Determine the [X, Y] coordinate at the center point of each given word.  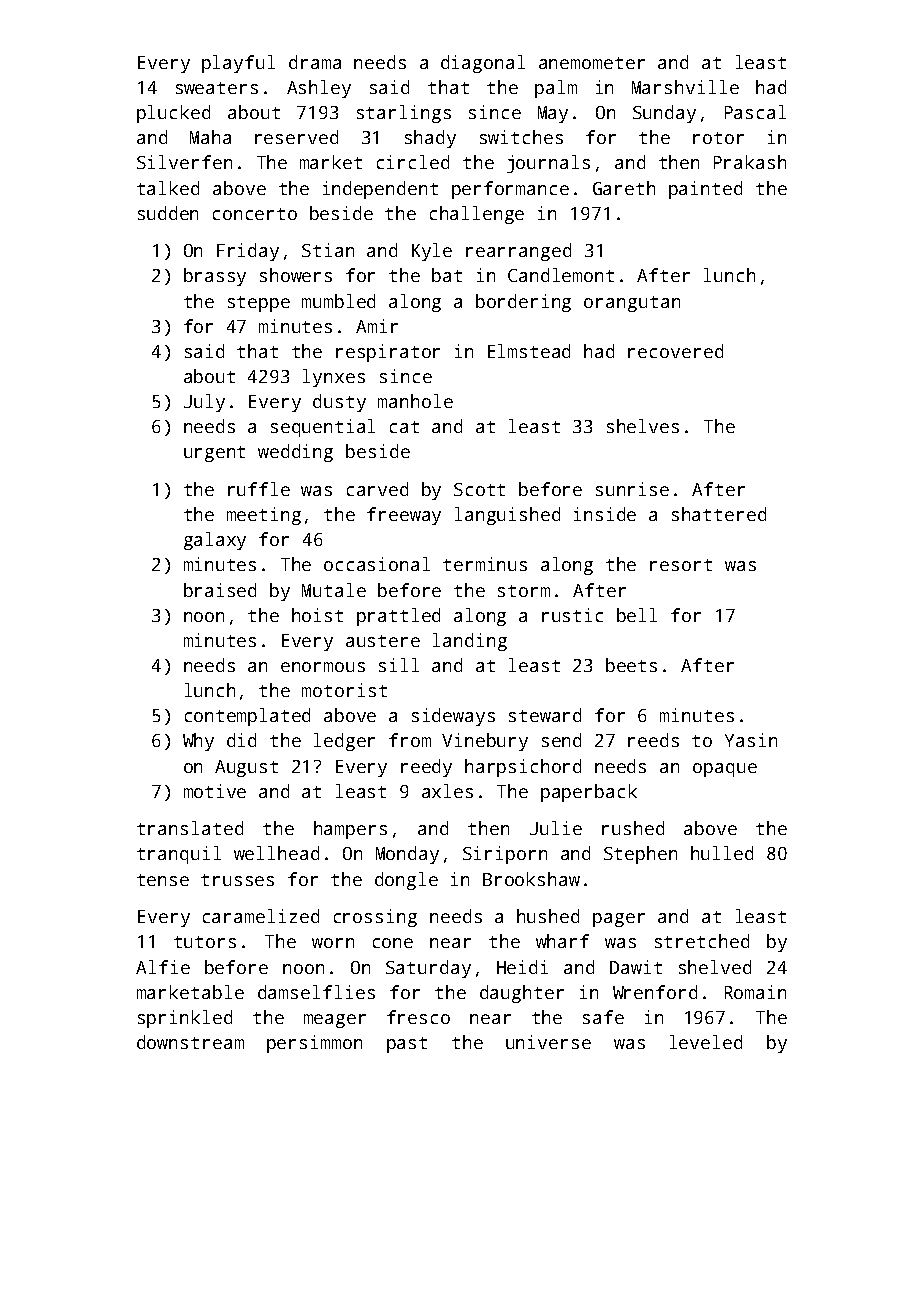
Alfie [163, 967]
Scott [479, 489]
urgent [214, 454]
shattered [719, 514]
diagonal [483, 64]
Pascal [755, 112]
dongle [406, 881]
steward [545, 715]
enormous [323, 667]
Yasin [751, 740]
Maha [210, 137]
